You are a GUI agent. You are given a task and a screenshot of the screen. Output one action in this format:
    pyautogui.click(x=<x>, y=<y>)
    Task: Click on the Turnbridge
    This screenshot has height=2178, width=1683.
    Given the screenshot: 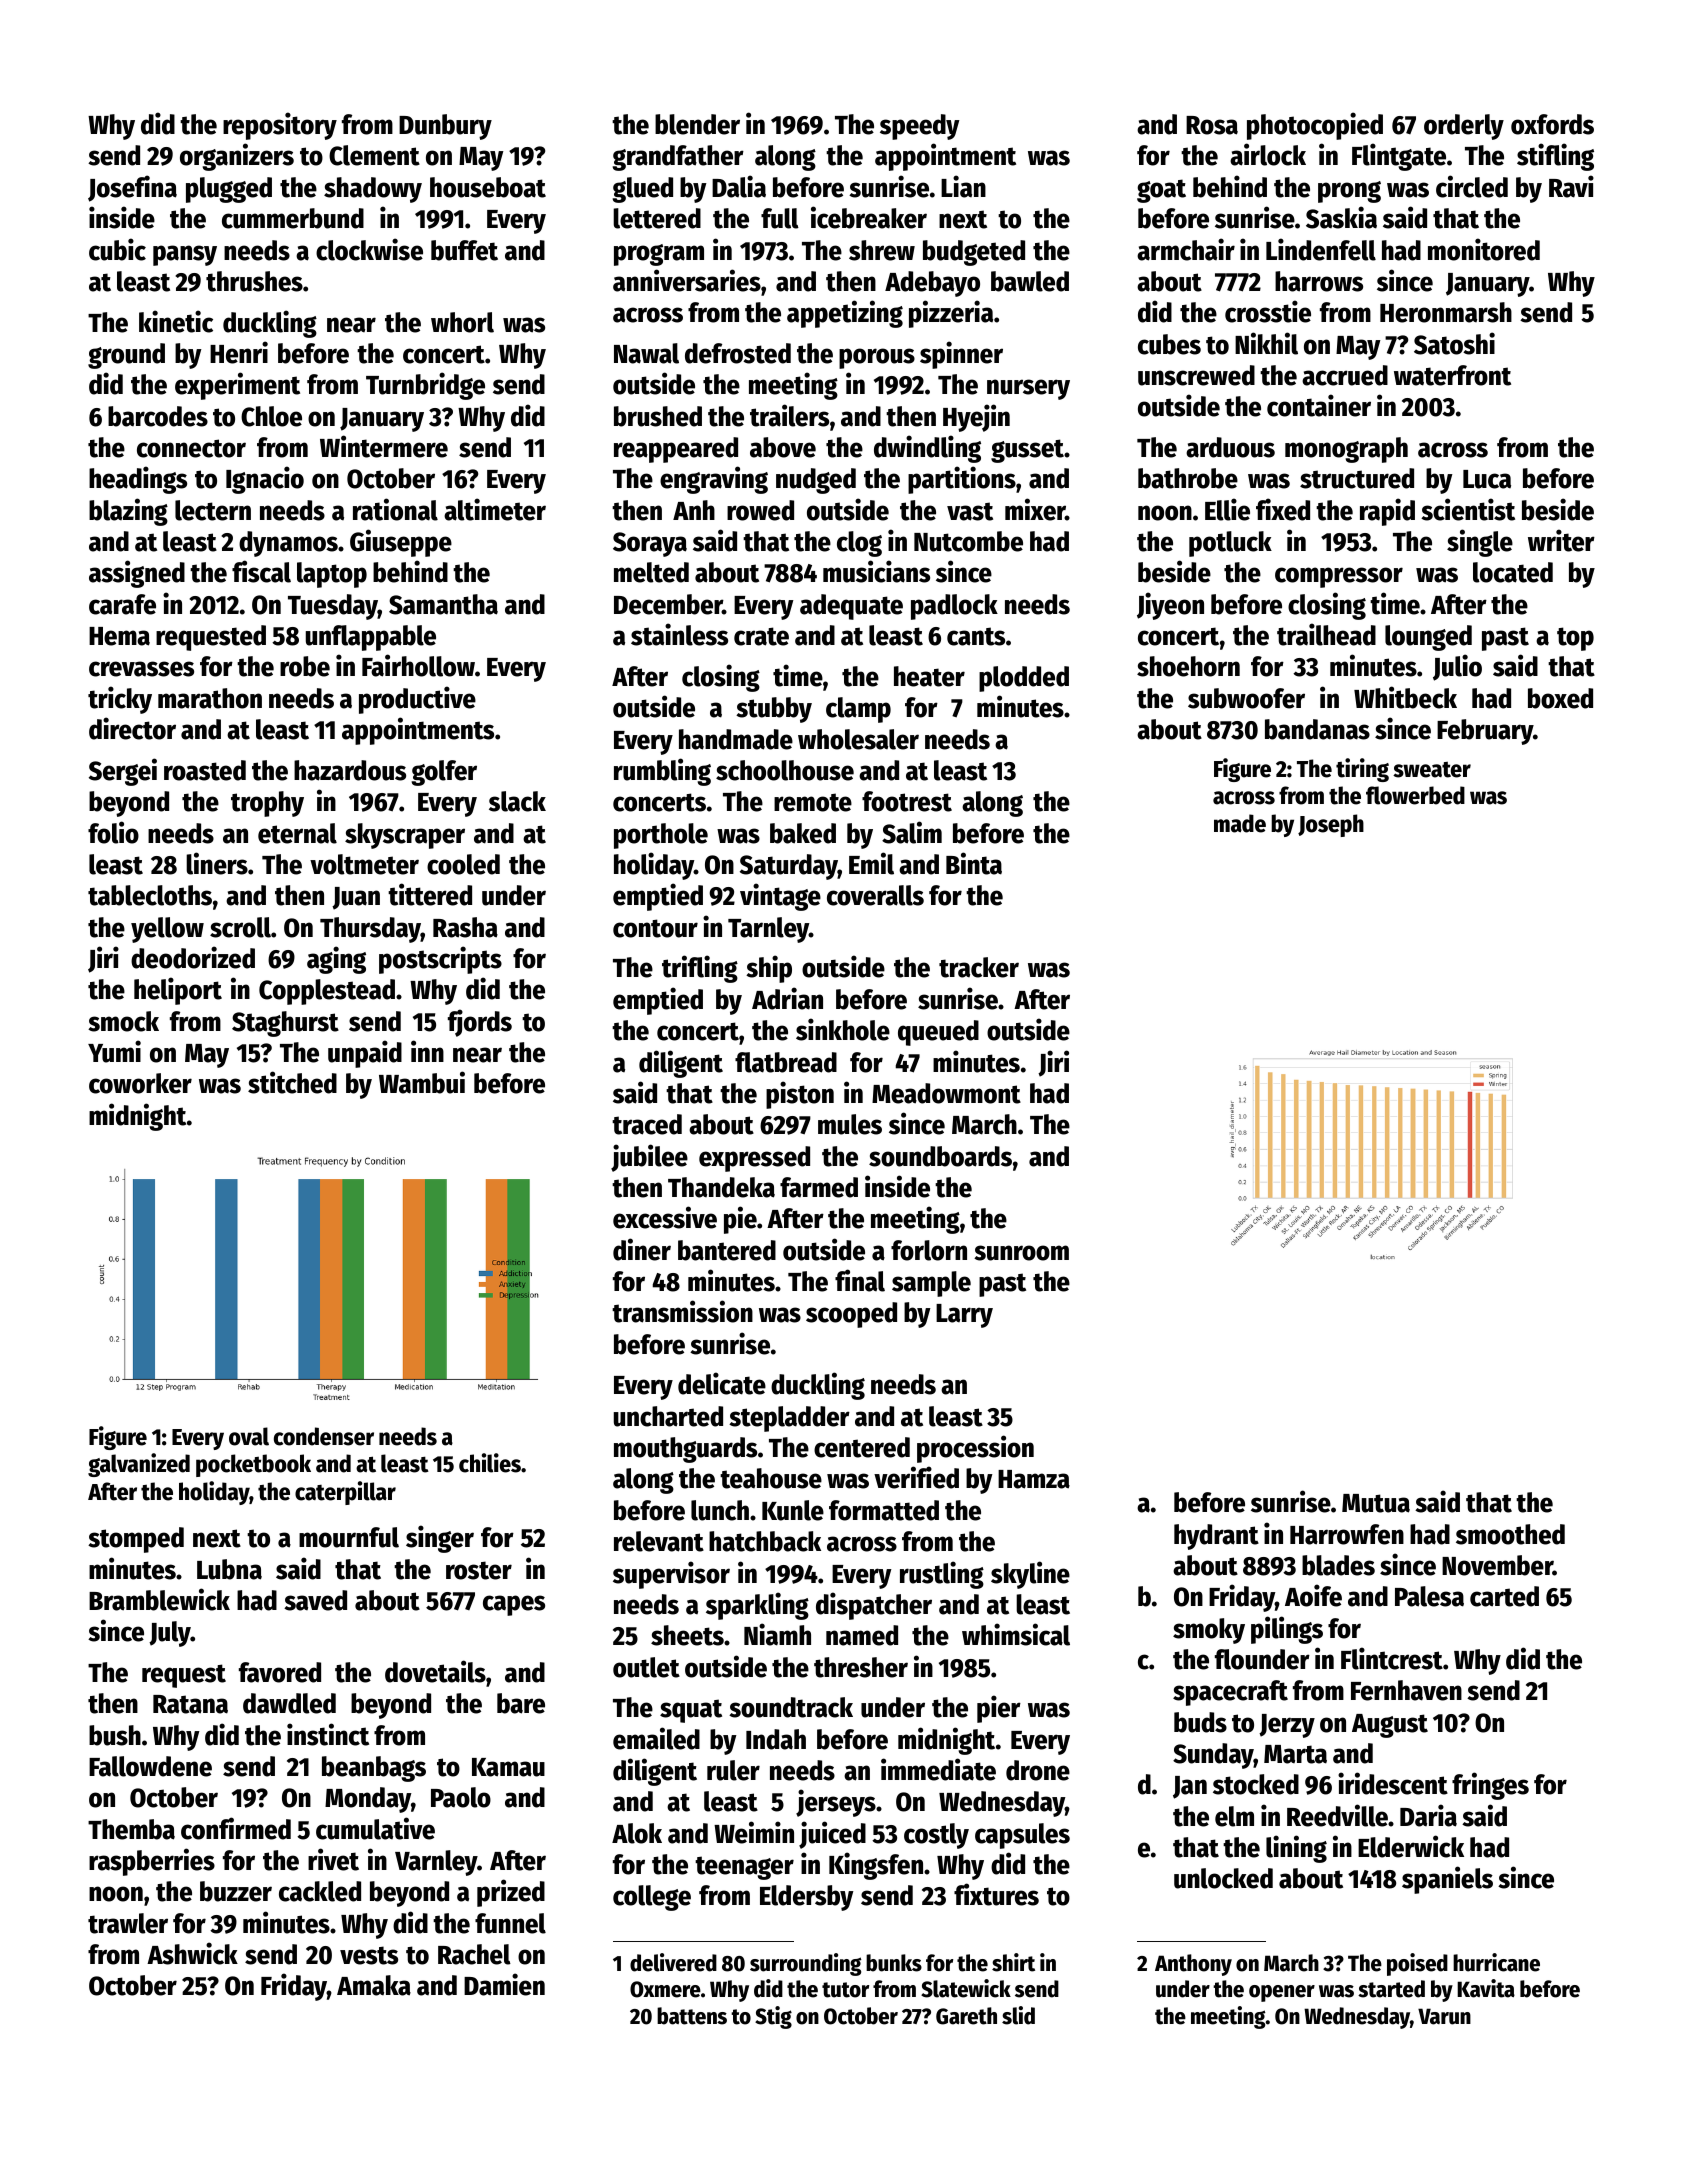 What is the action you would take?
    pyautogui.click(x=425, y=386)
